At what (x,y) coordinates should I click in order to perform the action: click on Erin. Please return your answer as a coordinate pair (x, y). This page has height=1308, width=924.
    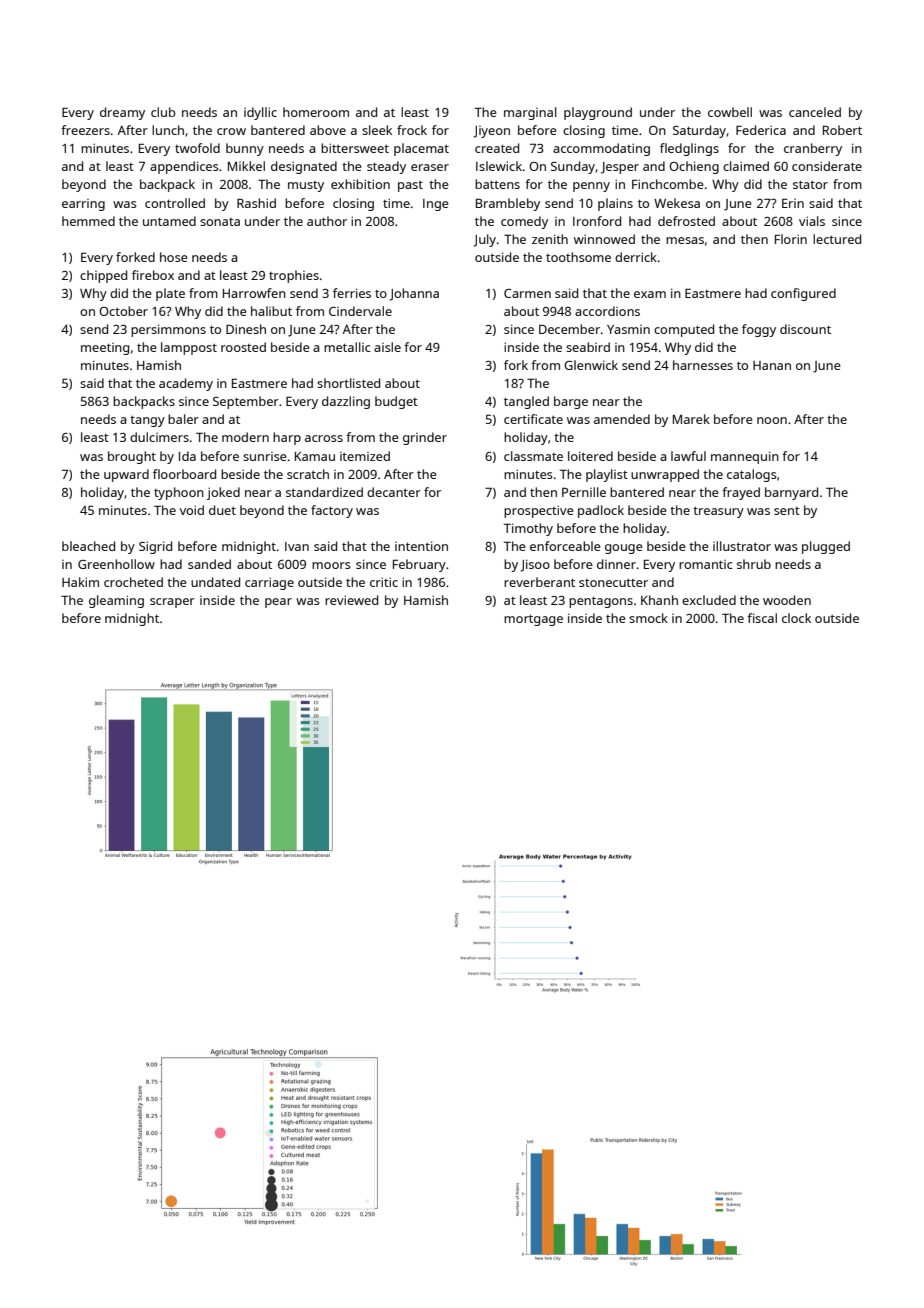
    Looking at the image, I should click on (793, 203).
